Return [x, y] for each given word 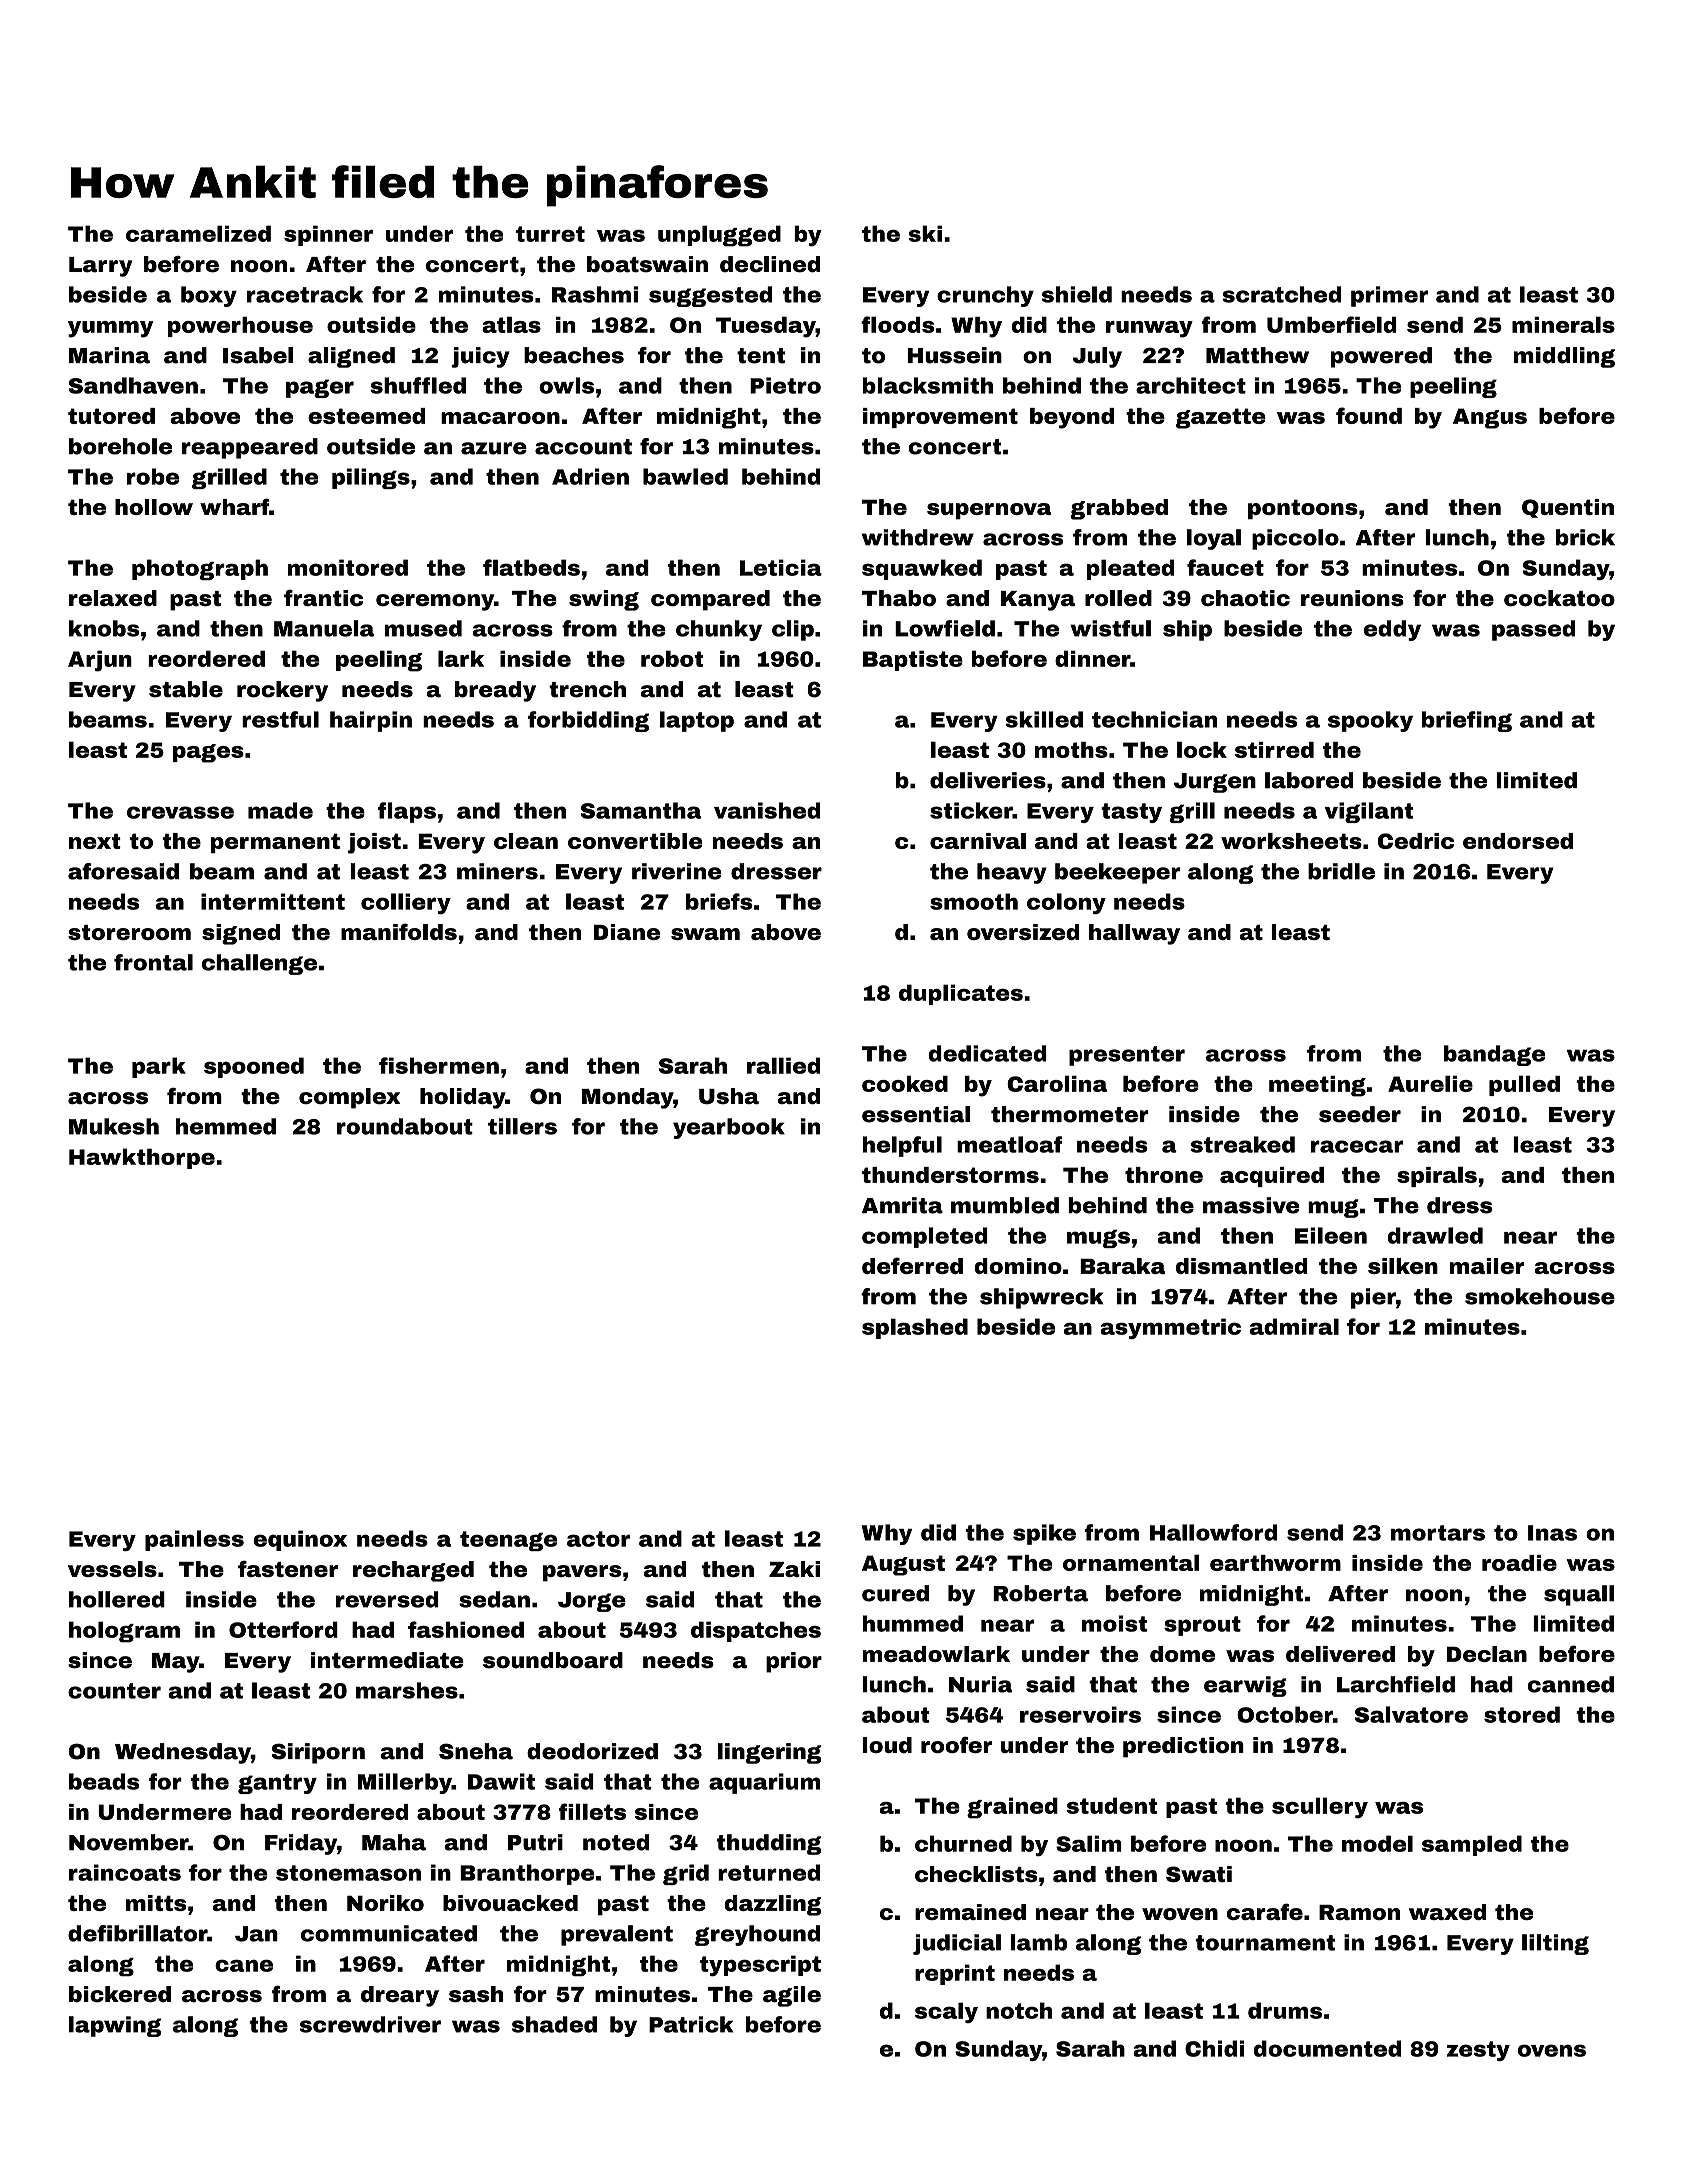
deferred [912, 1265]
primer [1389, 296]
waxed [1447, 1912]
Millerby [405, 1783]
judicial [957, 1944]
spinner [328, 235]
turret [550, 234]
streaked [1243, 1144]
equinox [300, 1540]
